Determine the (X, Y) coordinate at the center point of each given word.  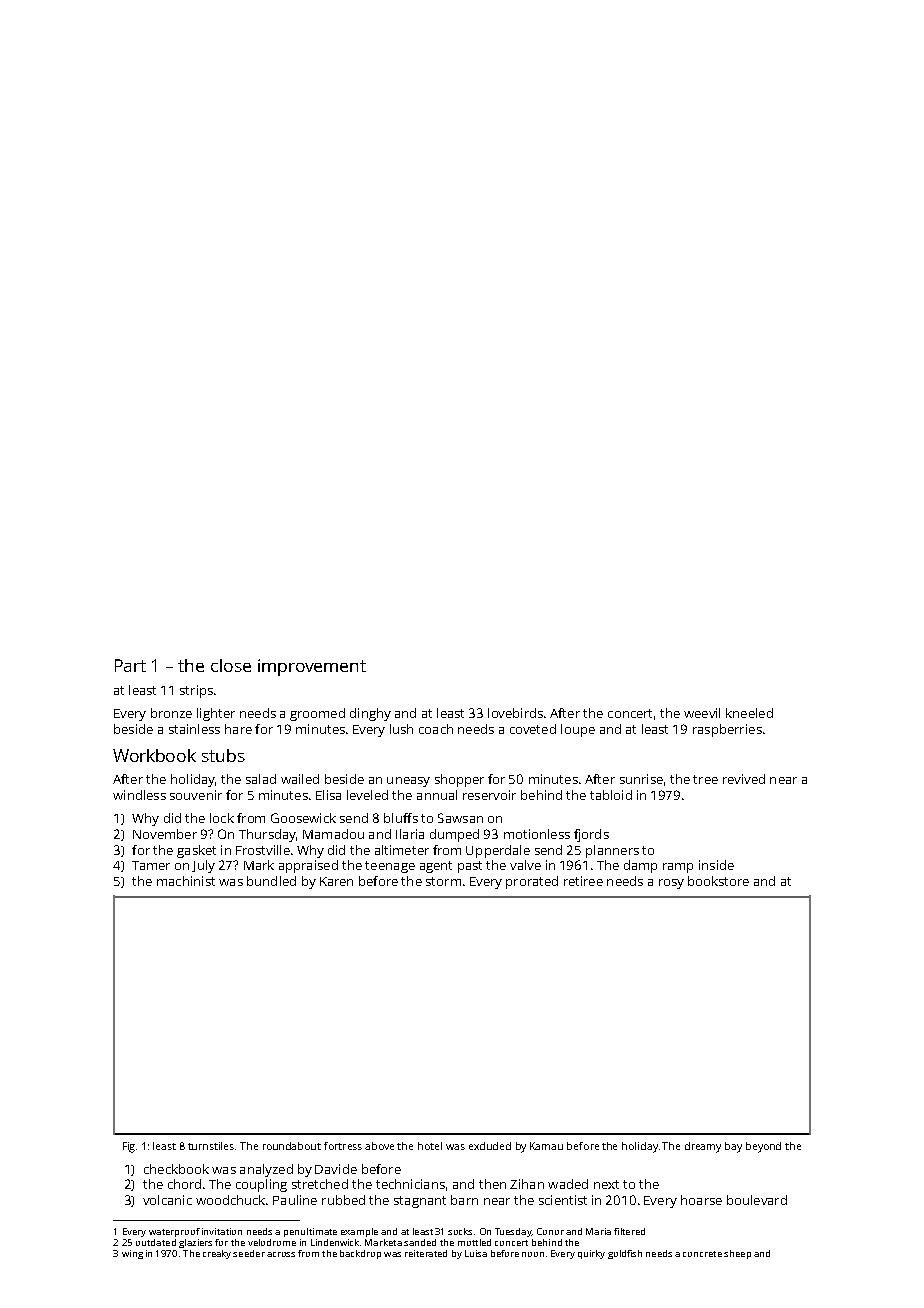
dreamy (703, 1147)
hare (238, 729)
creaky (217, 1254)
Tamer (151, 865)
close (231, 665)
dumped (454, 835)
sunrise (641, 779)
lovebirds (515, 713)
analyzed (266, 1170)
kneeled (749, 713)
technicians (410, 1184)
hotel (430, 1146)
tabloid (611, 795)
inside (716, 865)
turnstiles (211, 1146)
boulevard (757, 1200)
